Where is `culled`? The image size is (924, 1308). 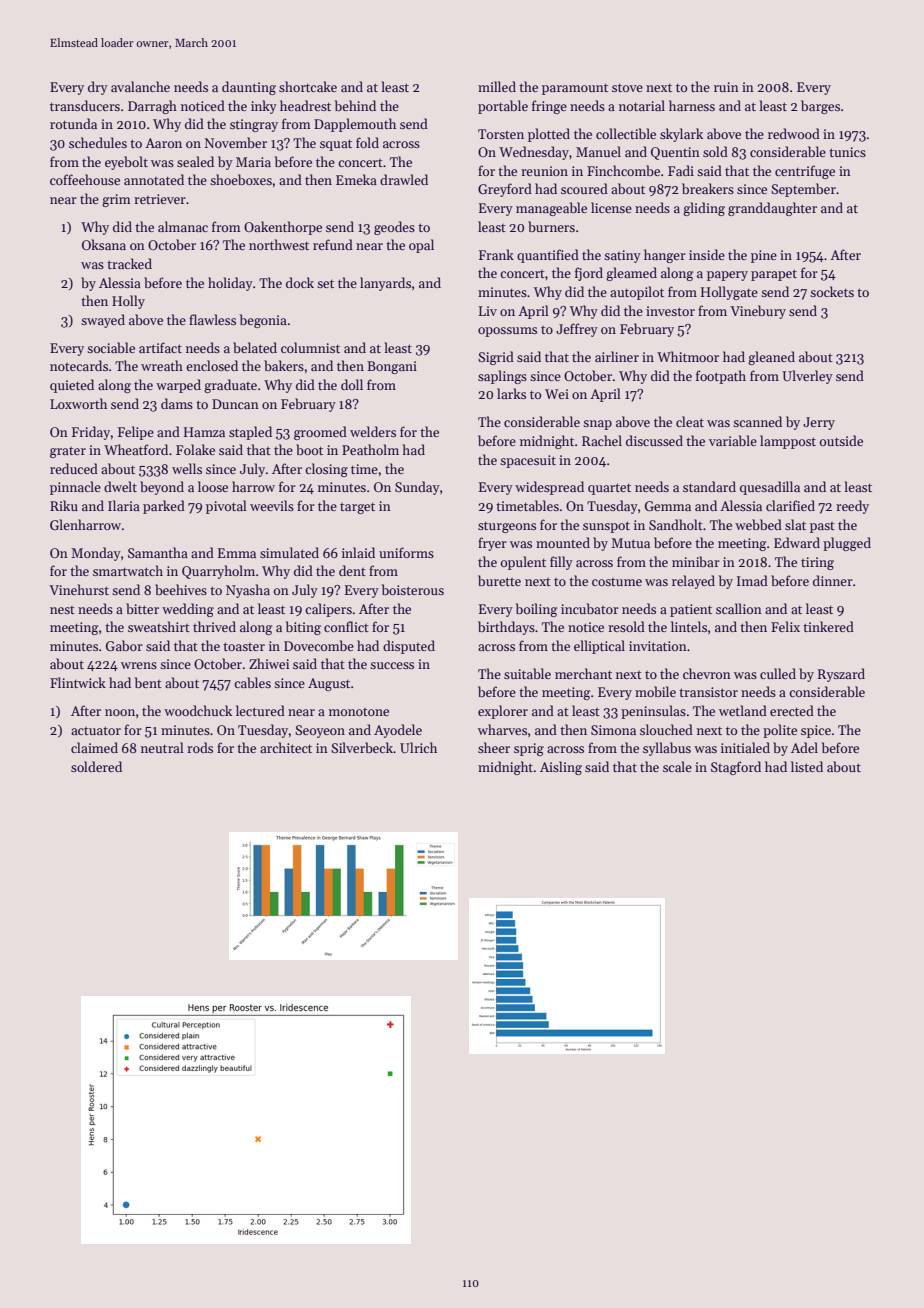
culled is located at coordinates (778, 673).
